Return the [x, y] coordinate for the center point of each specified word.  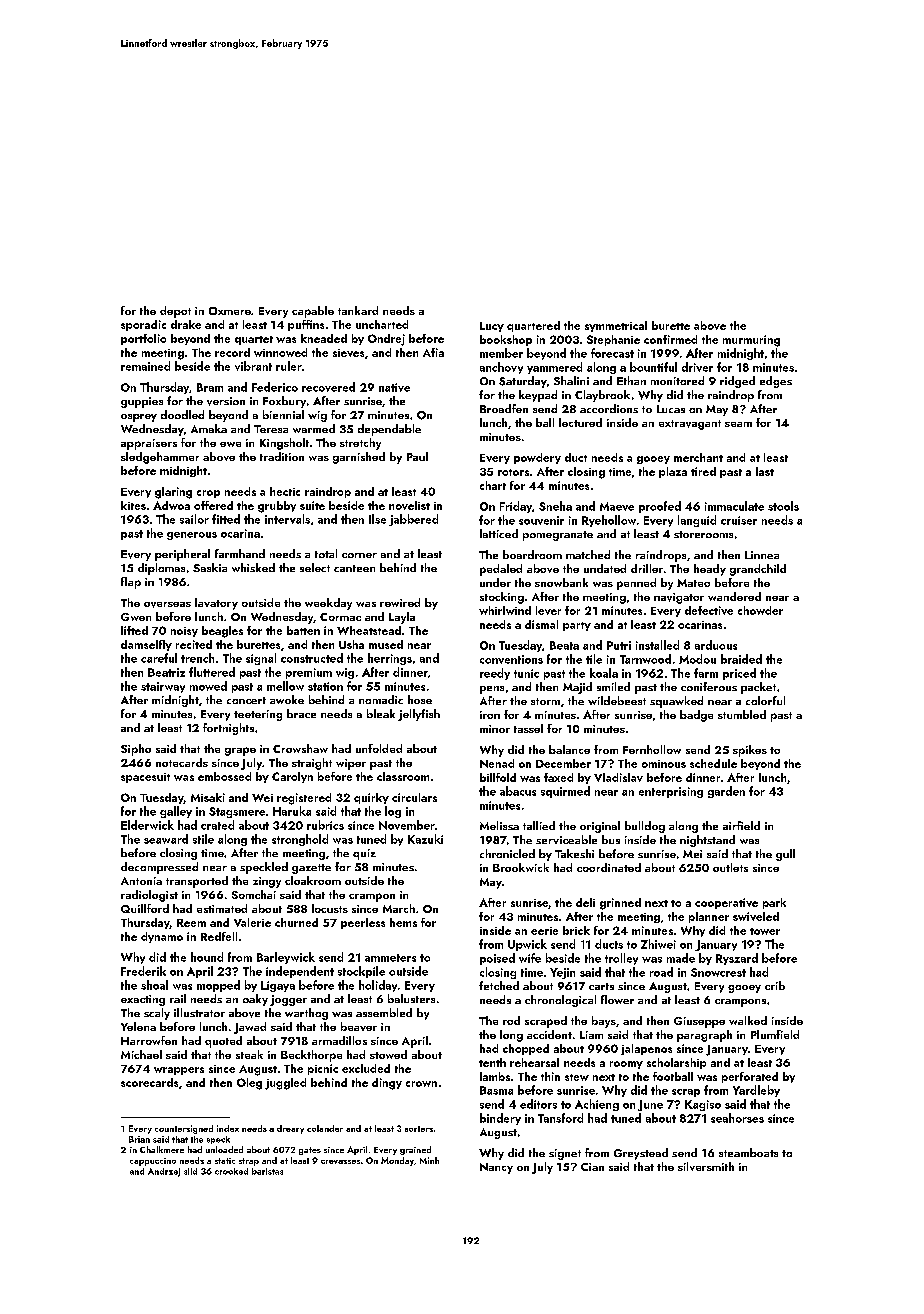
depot [175, 312]
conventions [511, 659]
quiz [364, 854]
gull [785, 855]
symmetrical [616, 326]
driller [647, 568]
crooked [231, 1171]
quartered [533, 326]
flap [131, 583]
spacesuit [145, 778]
